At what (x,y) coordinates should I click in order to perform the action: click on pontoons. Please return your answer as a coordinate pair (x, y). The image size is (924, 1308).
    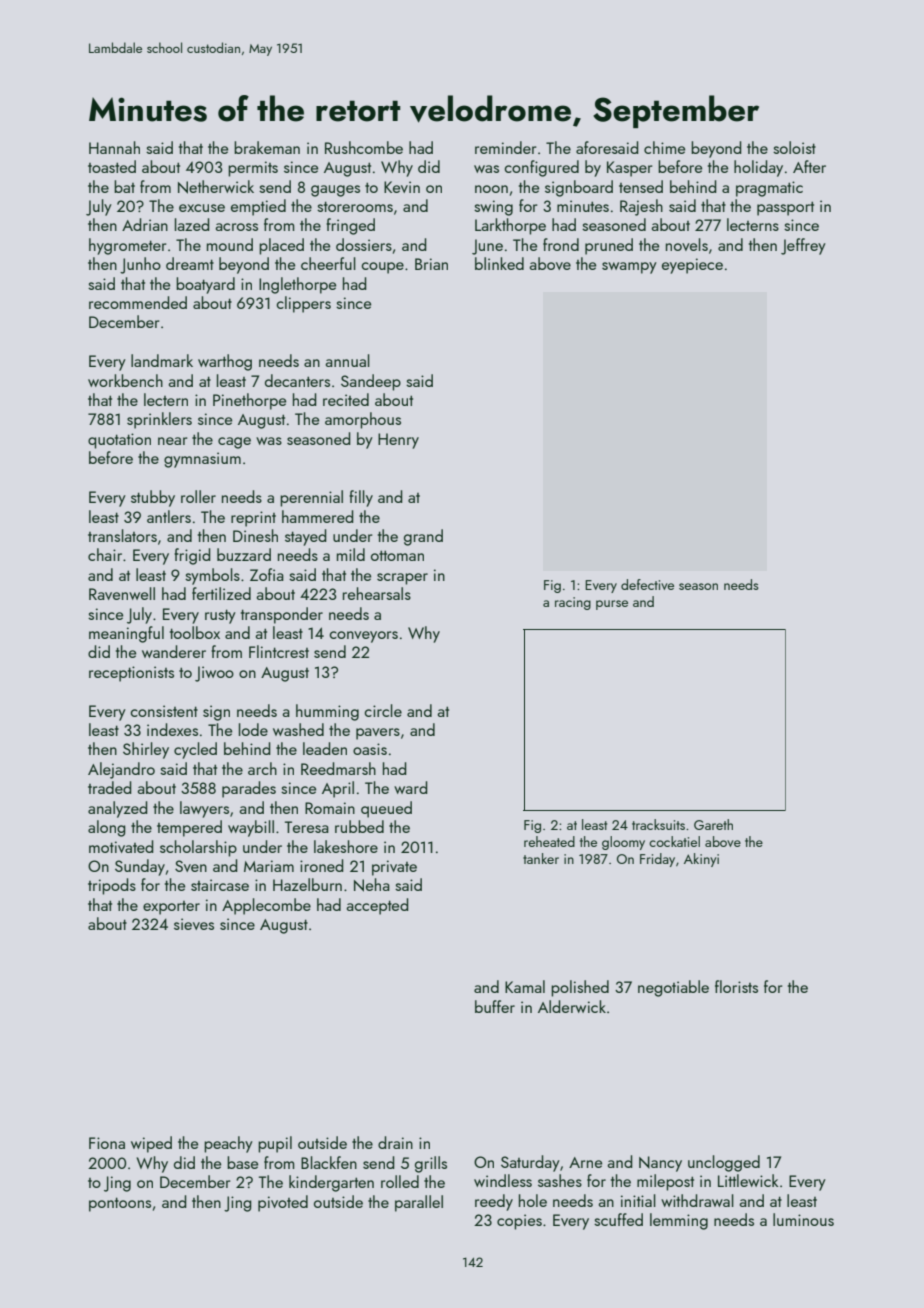
    Looking at the image, I should click on (120, 1204).
